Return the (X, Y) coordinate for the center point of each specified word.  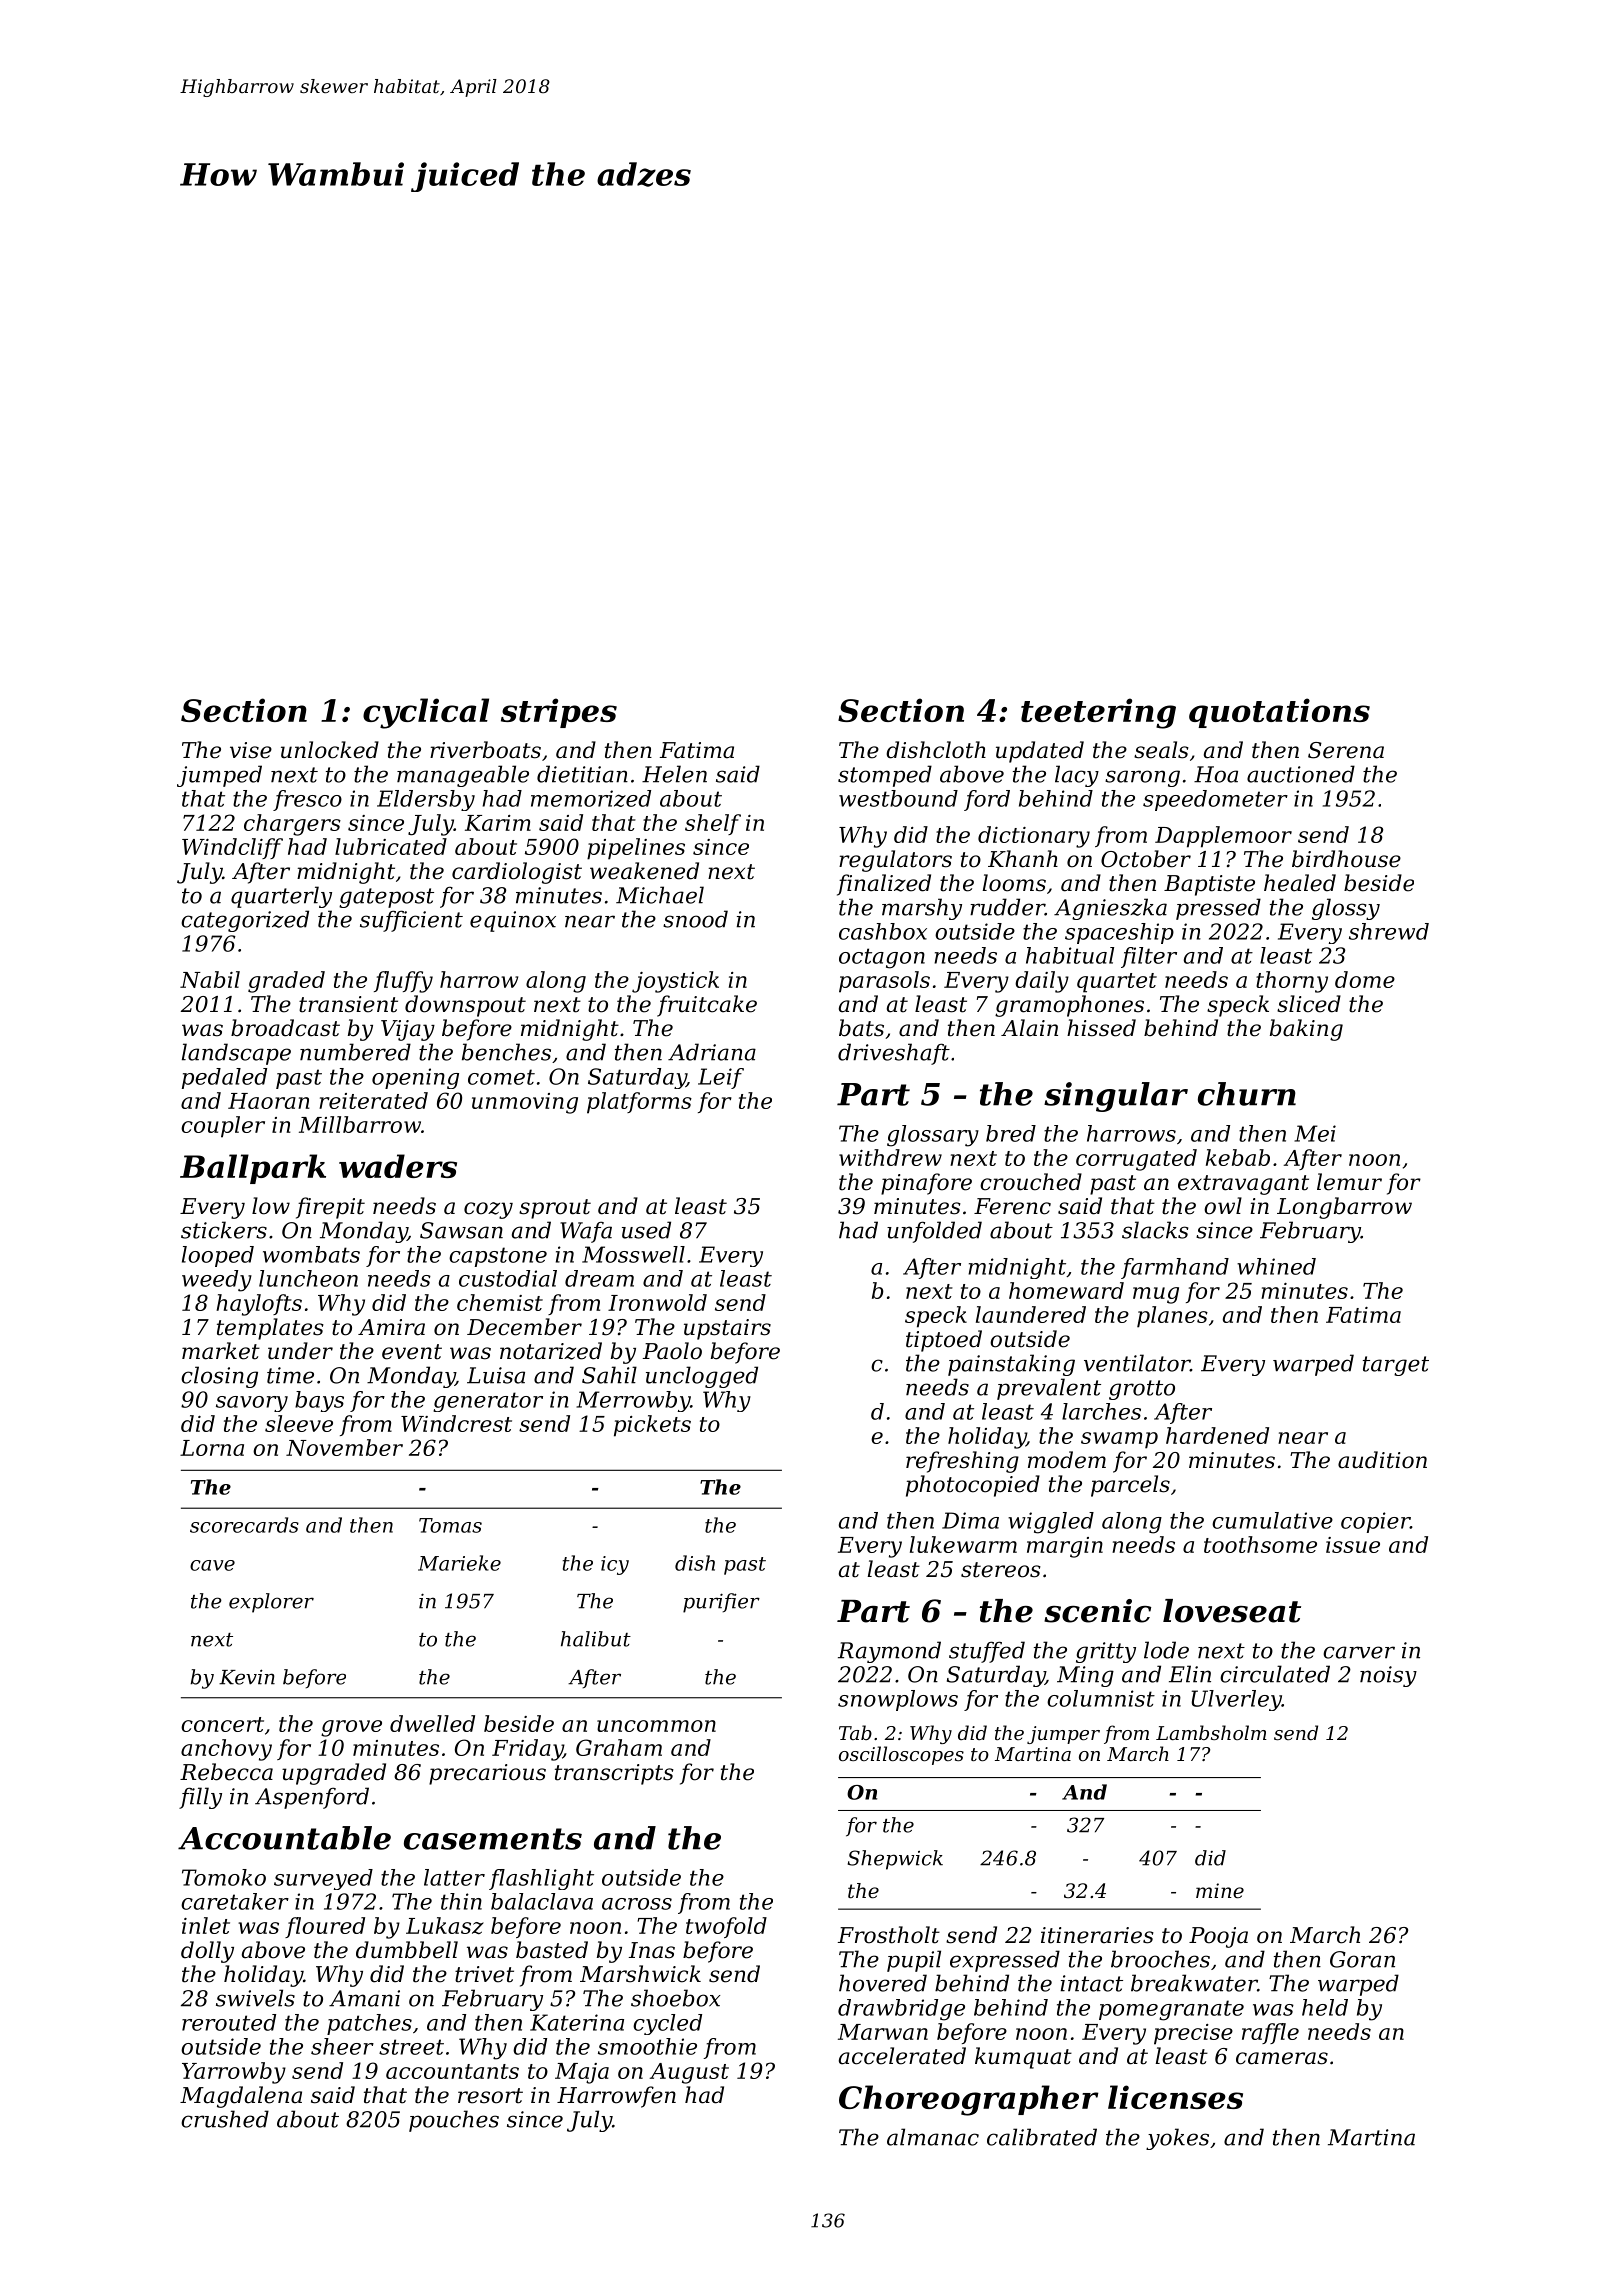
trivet (484, 1974)
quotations (1279, 713)
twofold (726, 1927)
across (637, 1904)
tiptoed (944, 1341)
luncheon (308, 1278)
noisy (1388, 1676)
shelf (713, 824)
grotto (1142, 1390)
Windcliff (232, 848)
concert (222, 1724)
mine (1220, 1891)
